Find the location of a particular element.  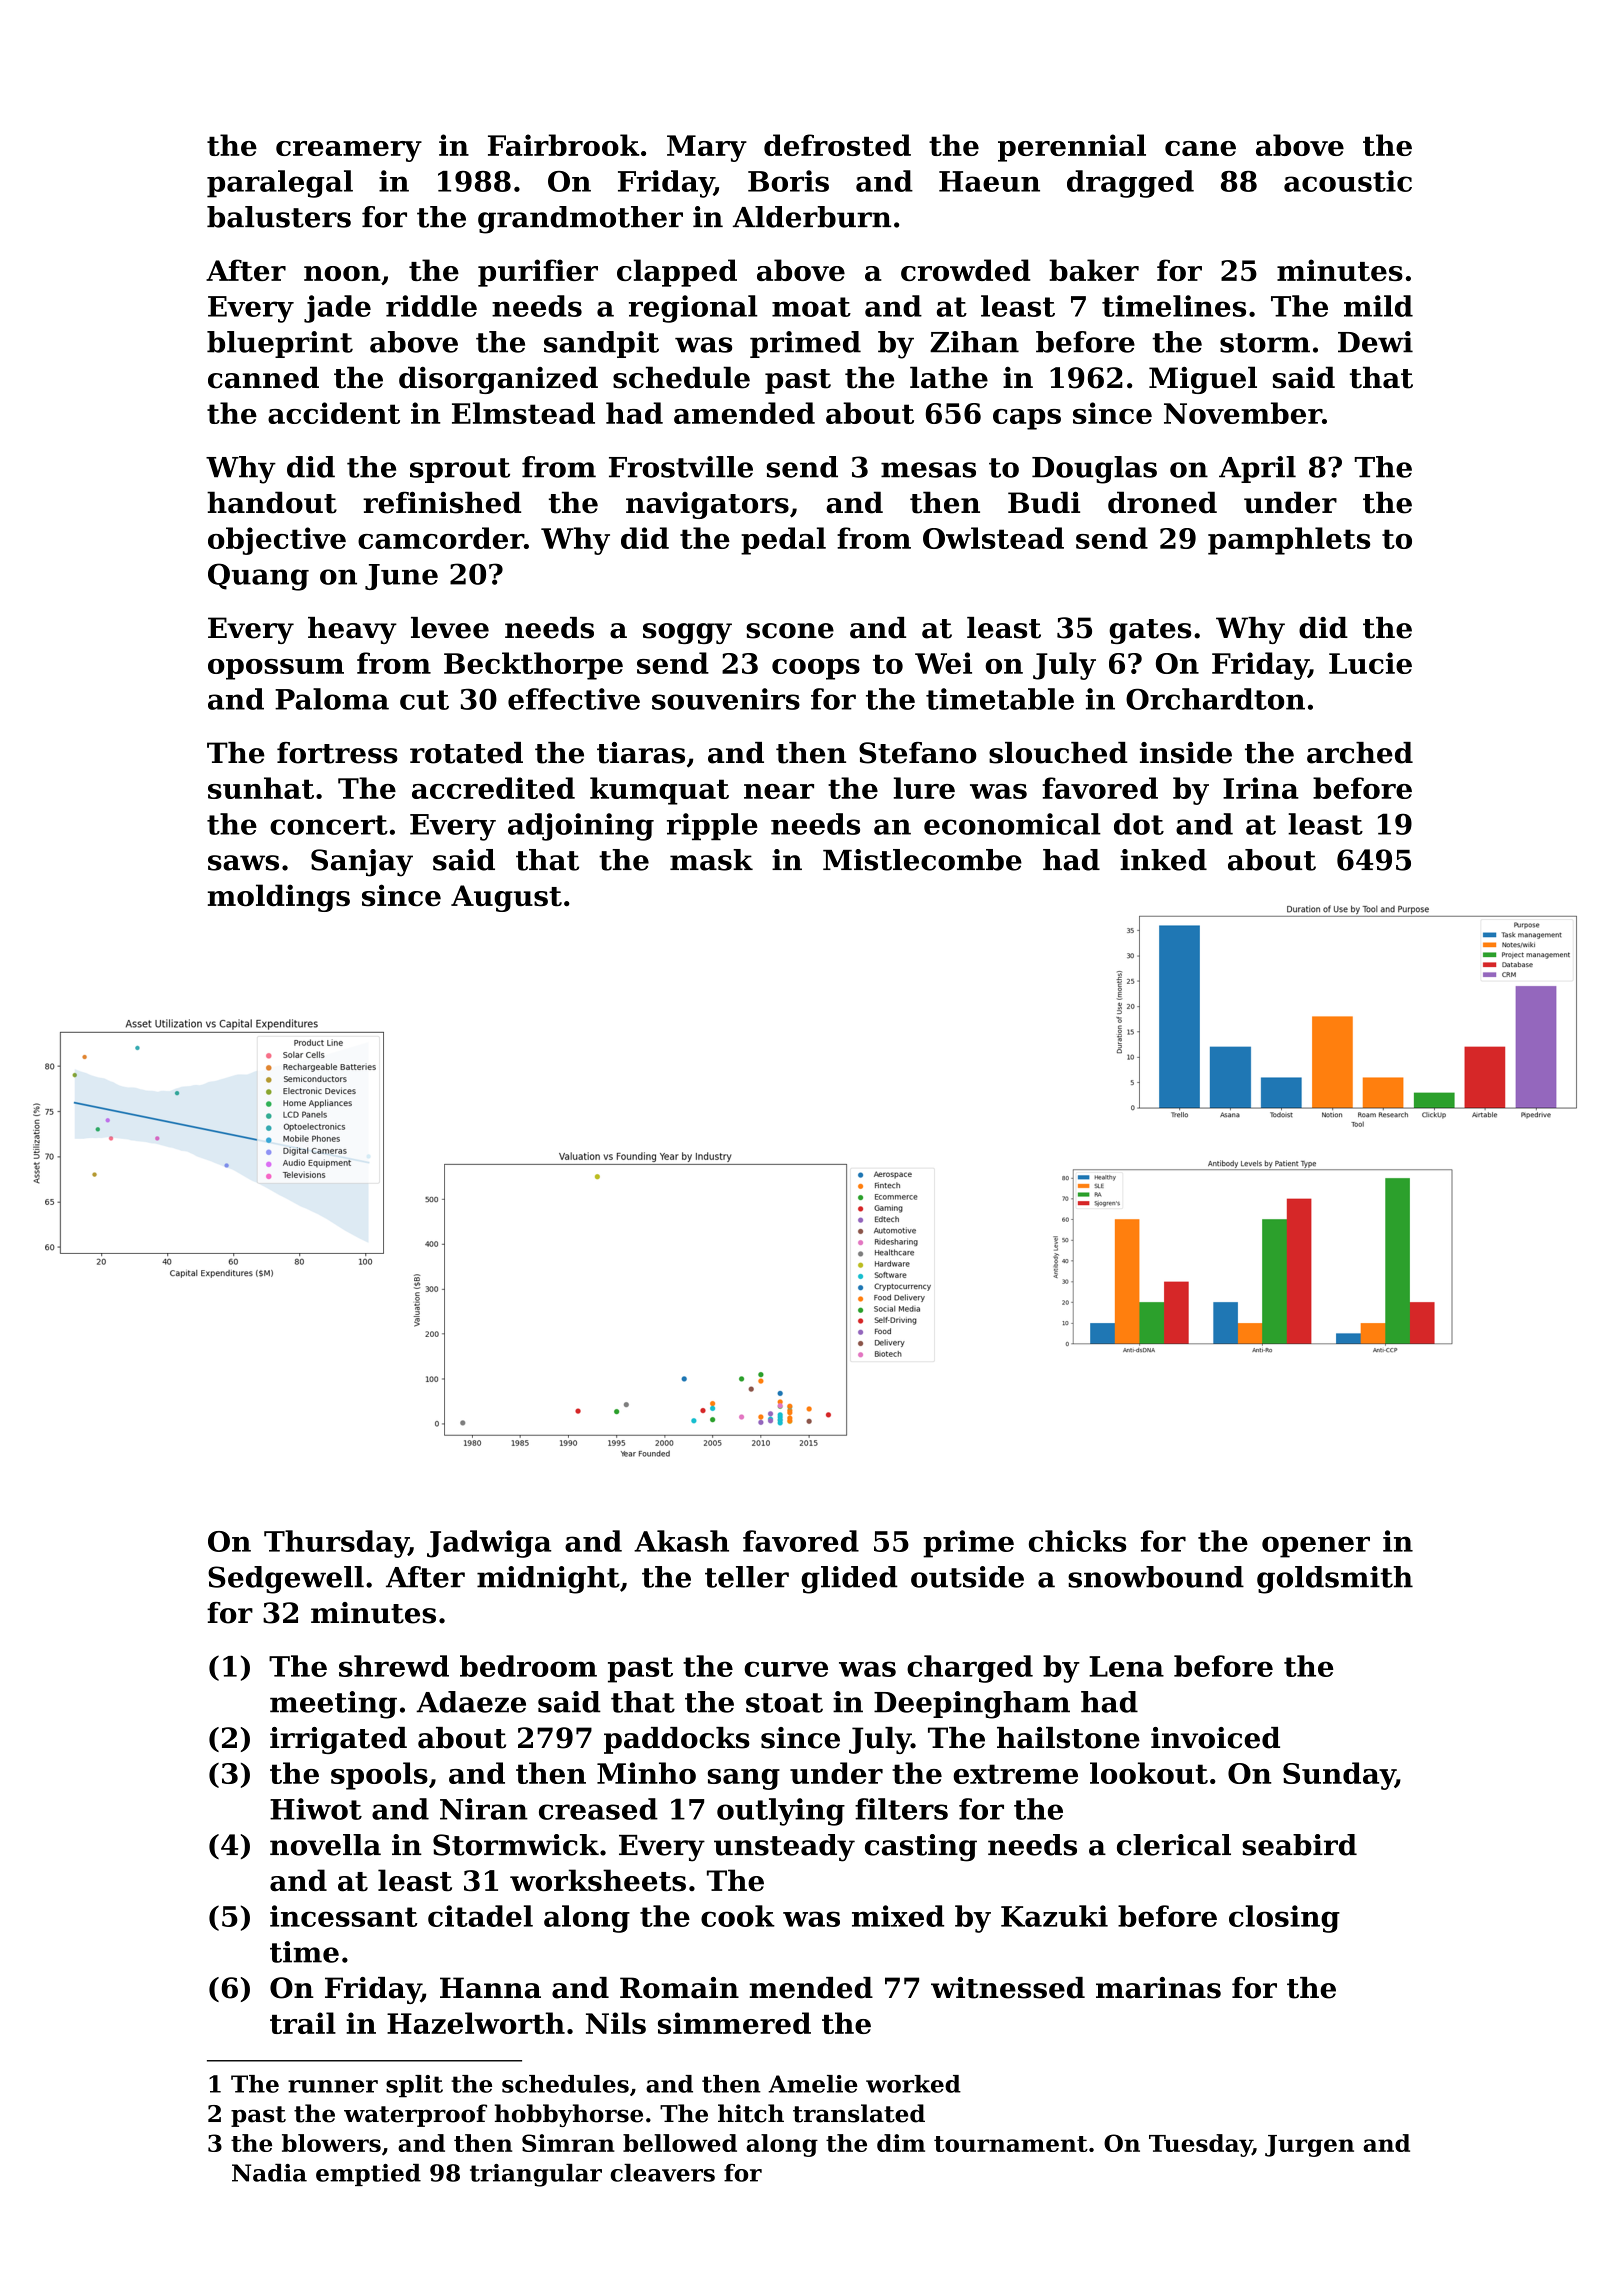

coops is located at coordinates (816, 669).
